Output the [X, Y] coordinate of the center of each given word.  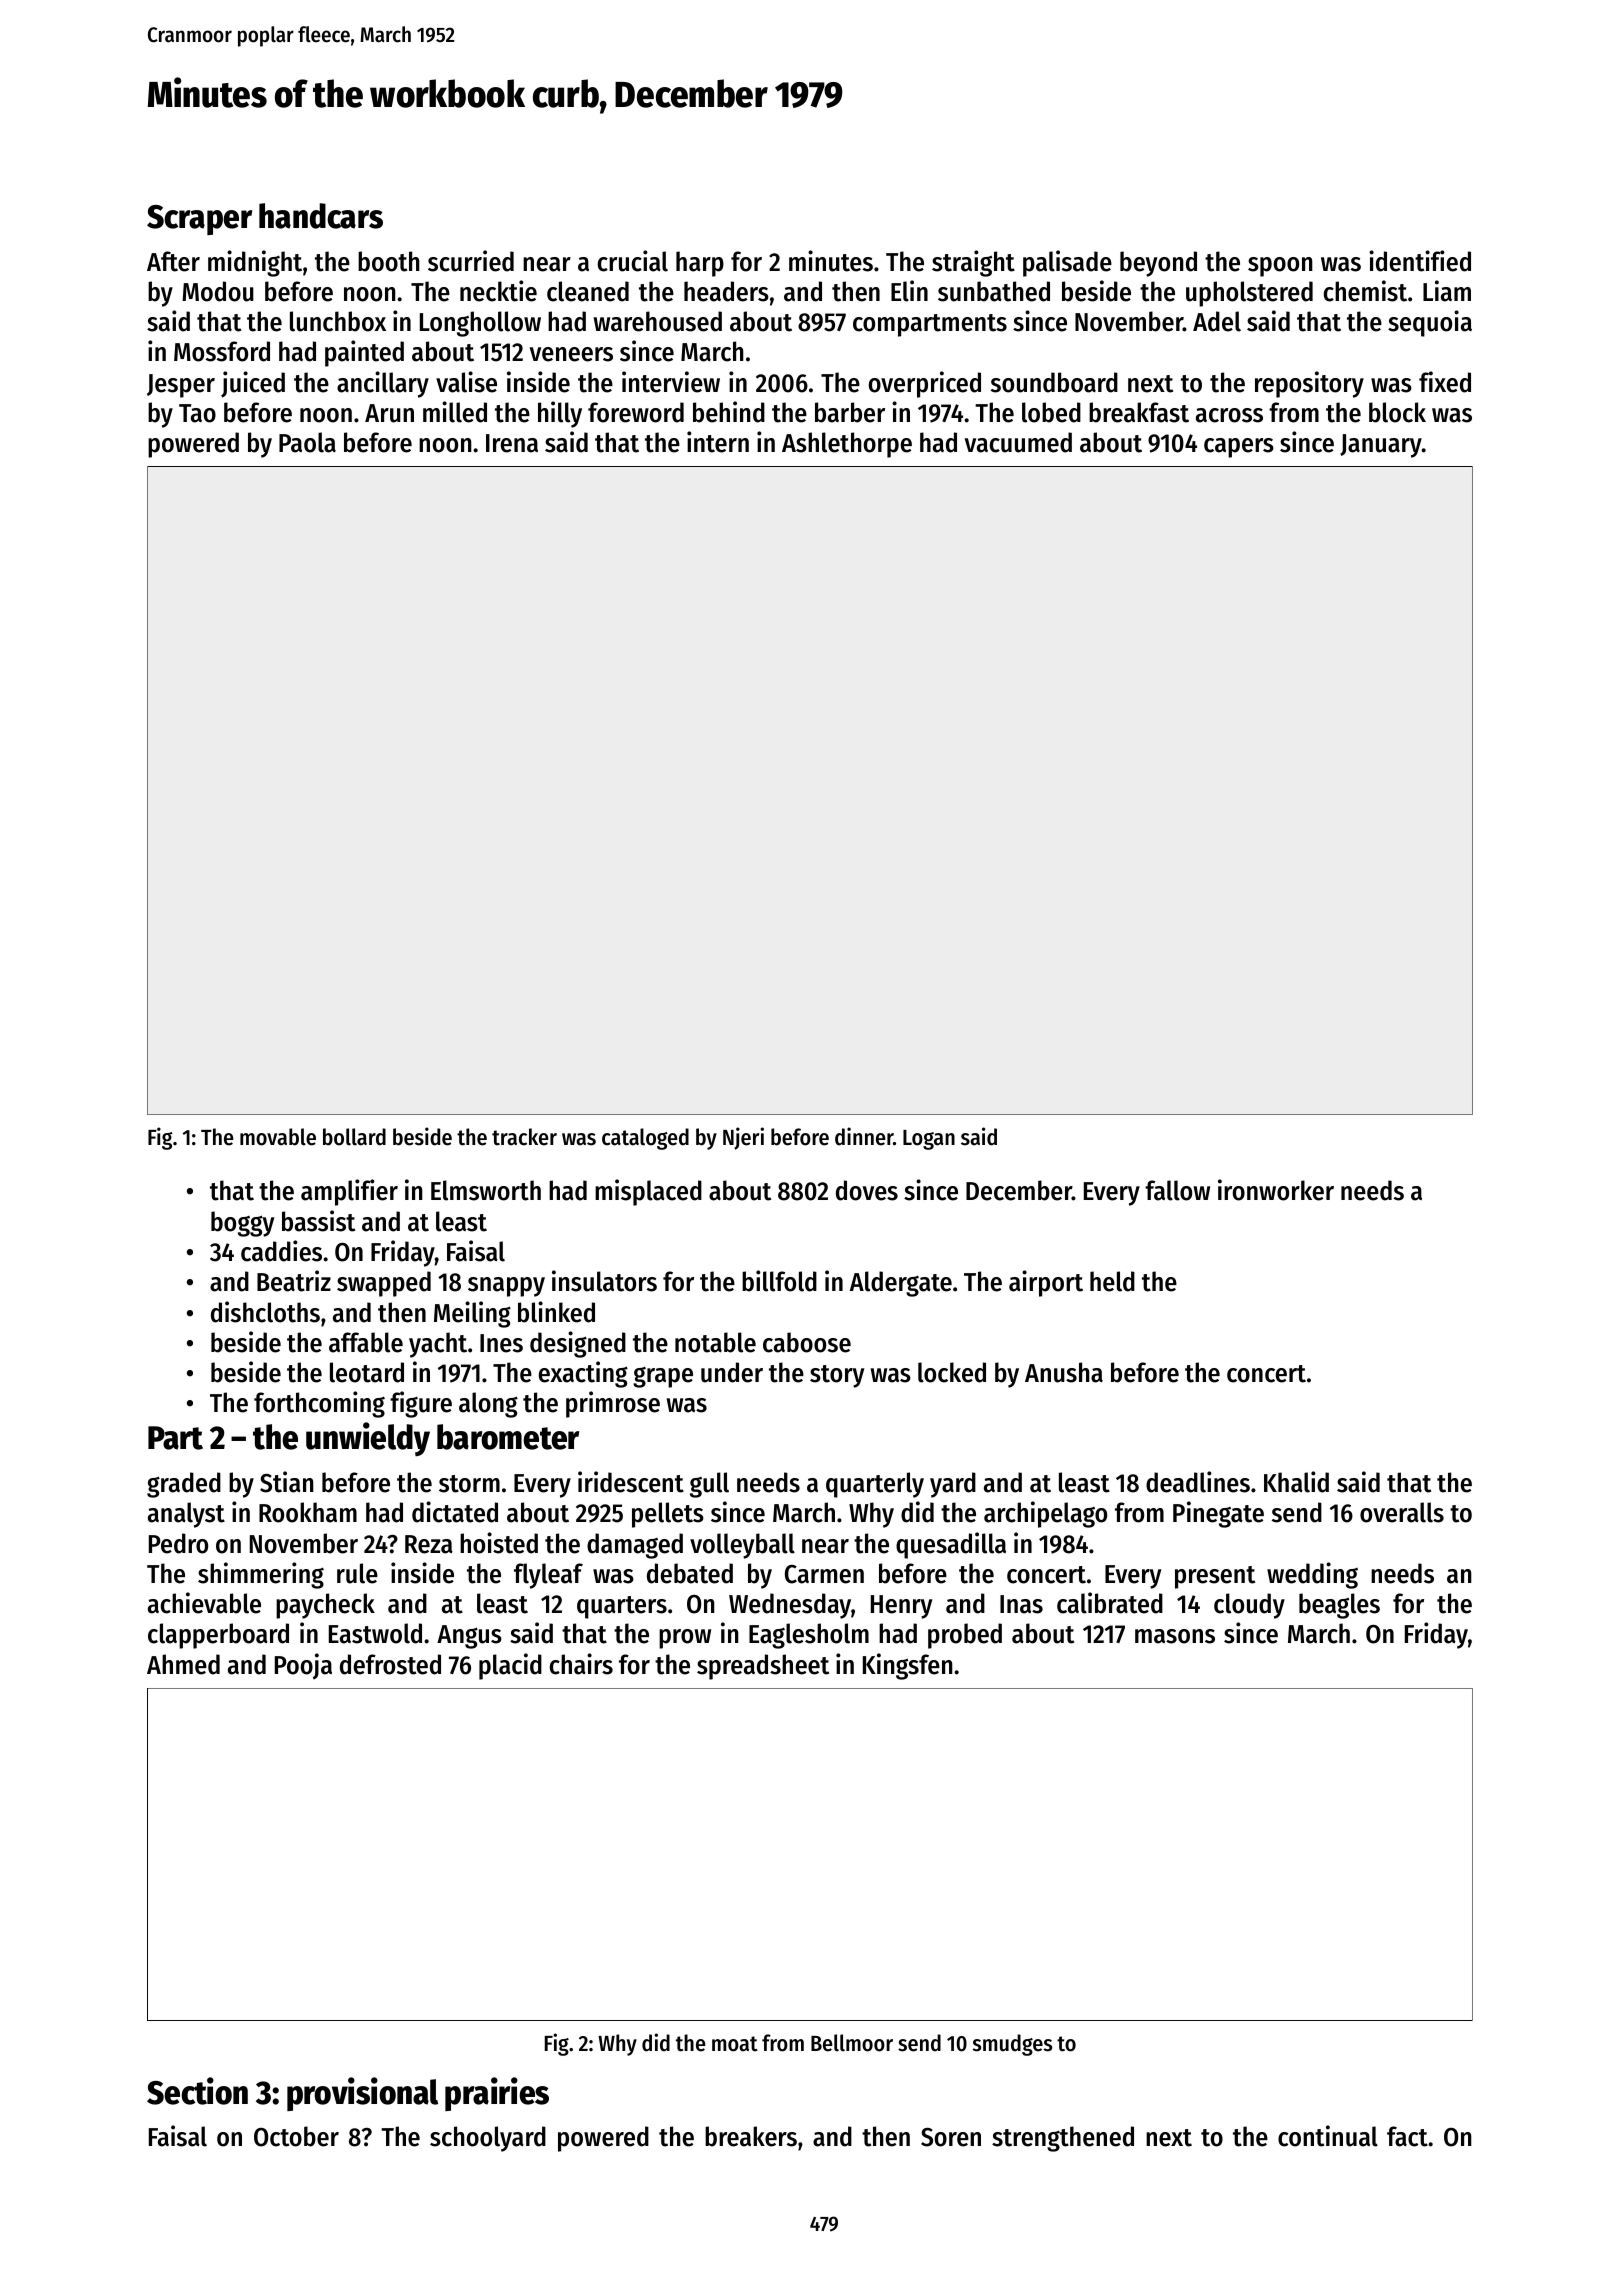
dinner [864, 1136]
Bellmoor [852, 2043]
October [296, 2136]
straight [973, 263]
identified [1420, 261]
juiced [253, 384]
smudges [1012, 2045]
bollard [354, 1137]
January [1381, 446]
